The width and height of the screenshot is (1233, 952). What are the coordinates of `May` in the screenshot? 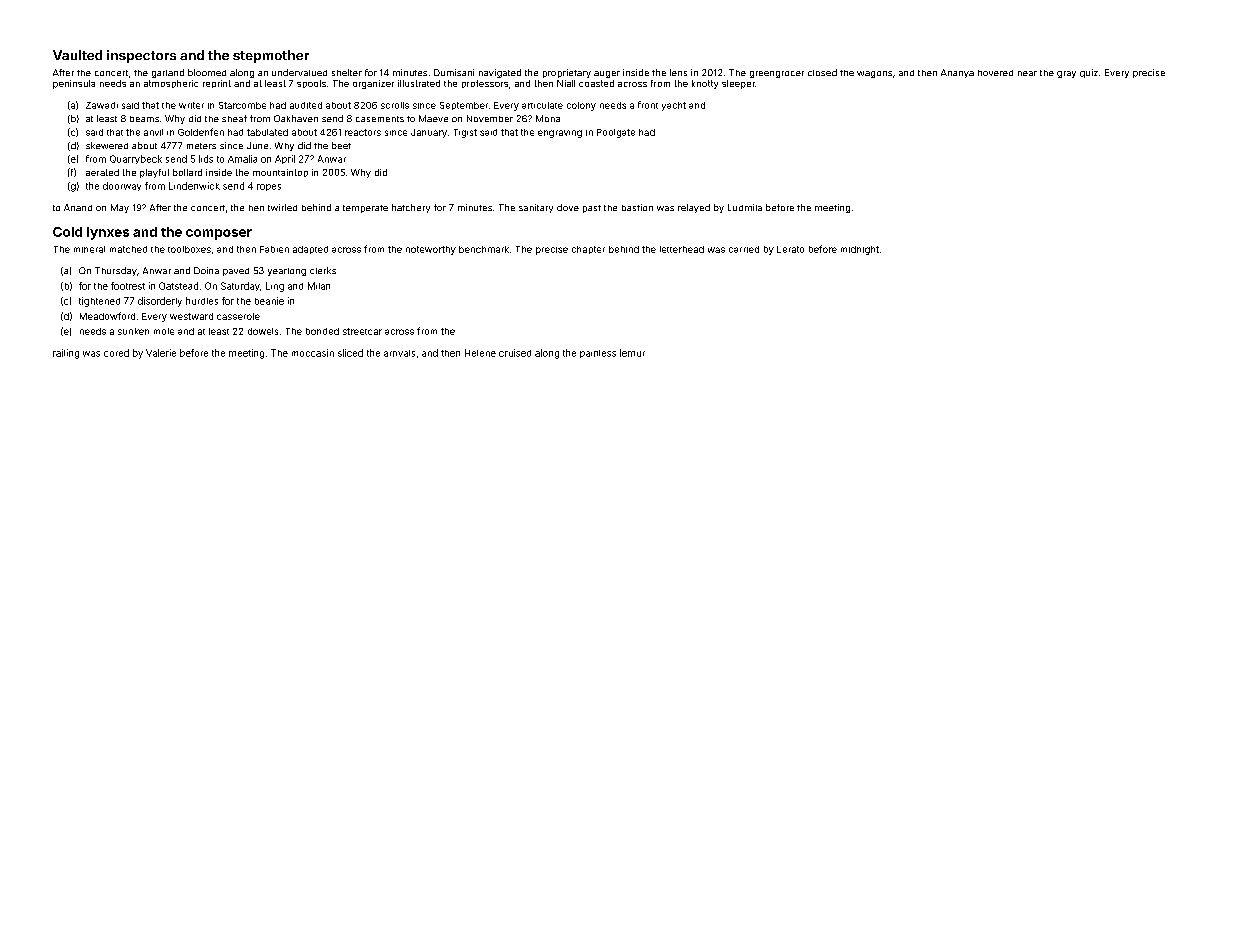 It's located at (120, 208).
